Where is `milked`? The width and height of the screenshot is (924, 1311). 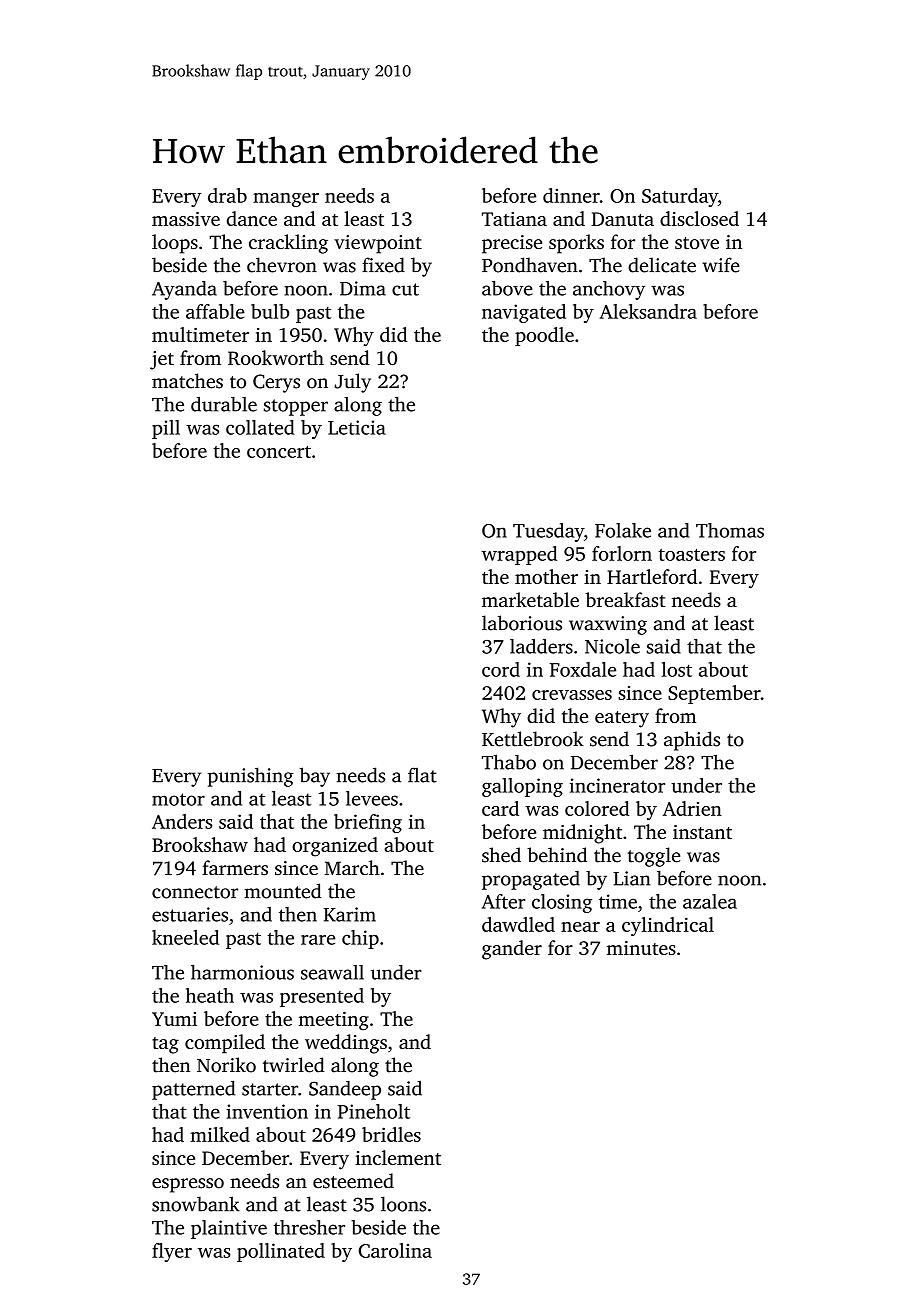
milked is located at coordinates (220, 1134).
